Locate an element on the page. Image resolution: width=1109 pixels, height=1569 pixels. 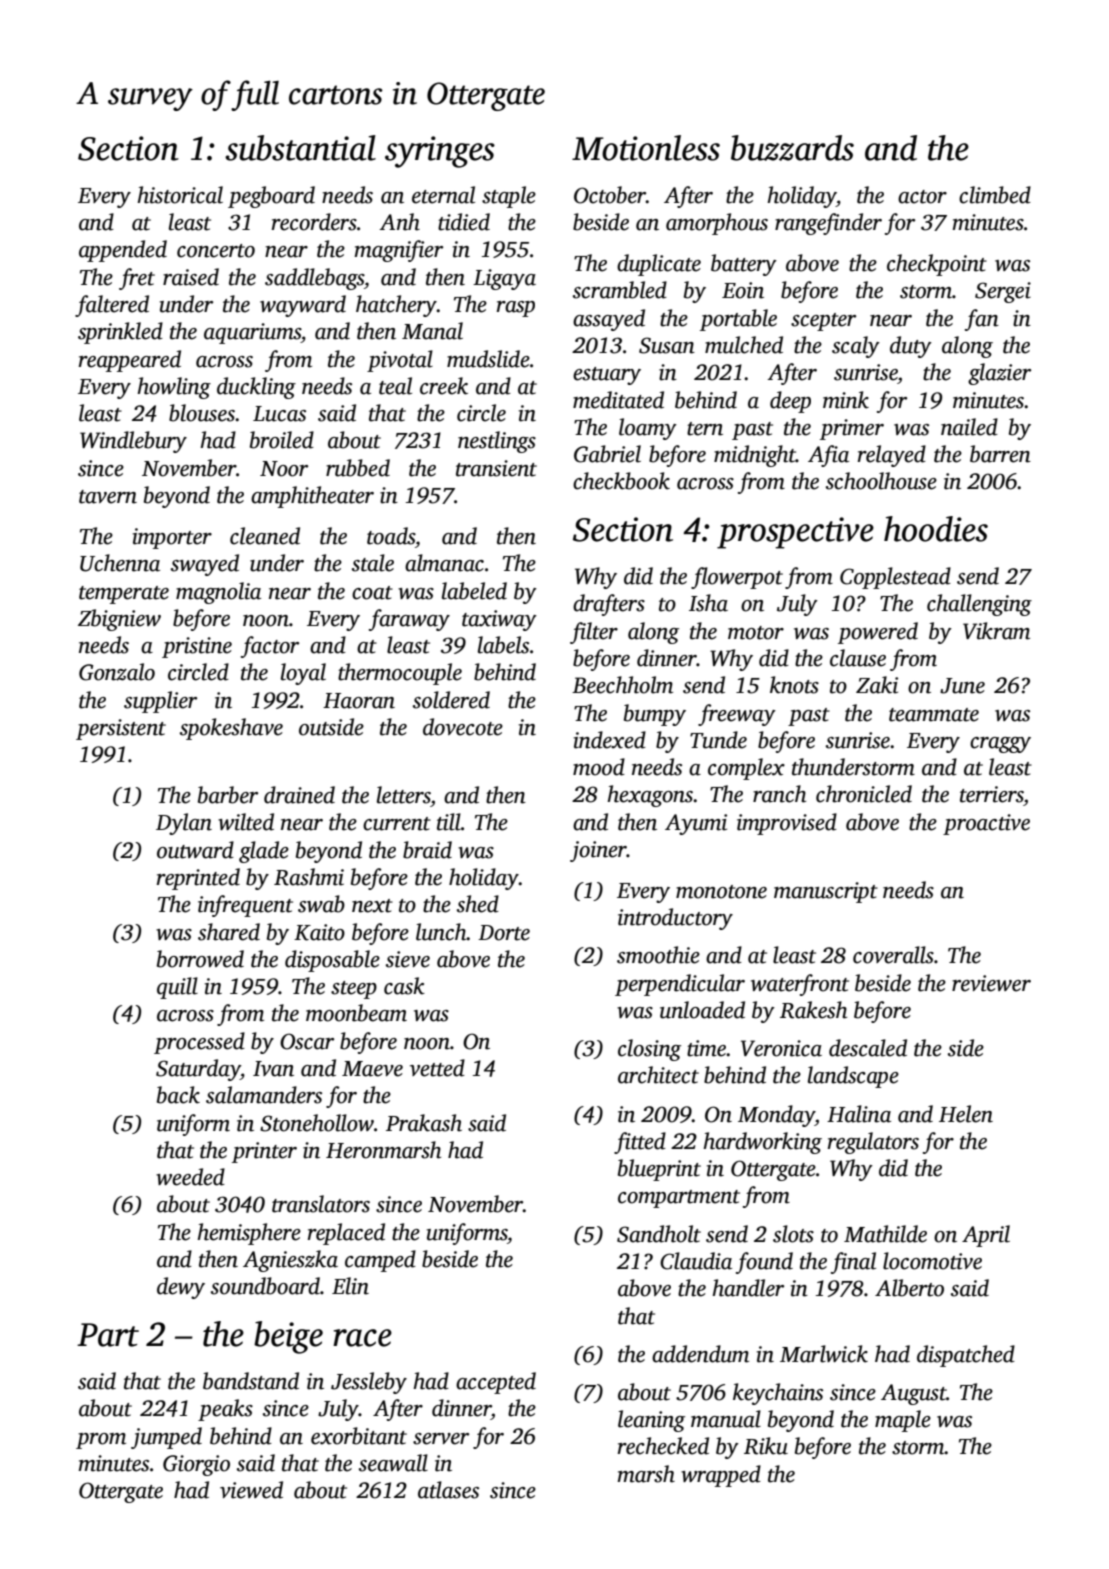
found is located at coordinates (764, 1263).
